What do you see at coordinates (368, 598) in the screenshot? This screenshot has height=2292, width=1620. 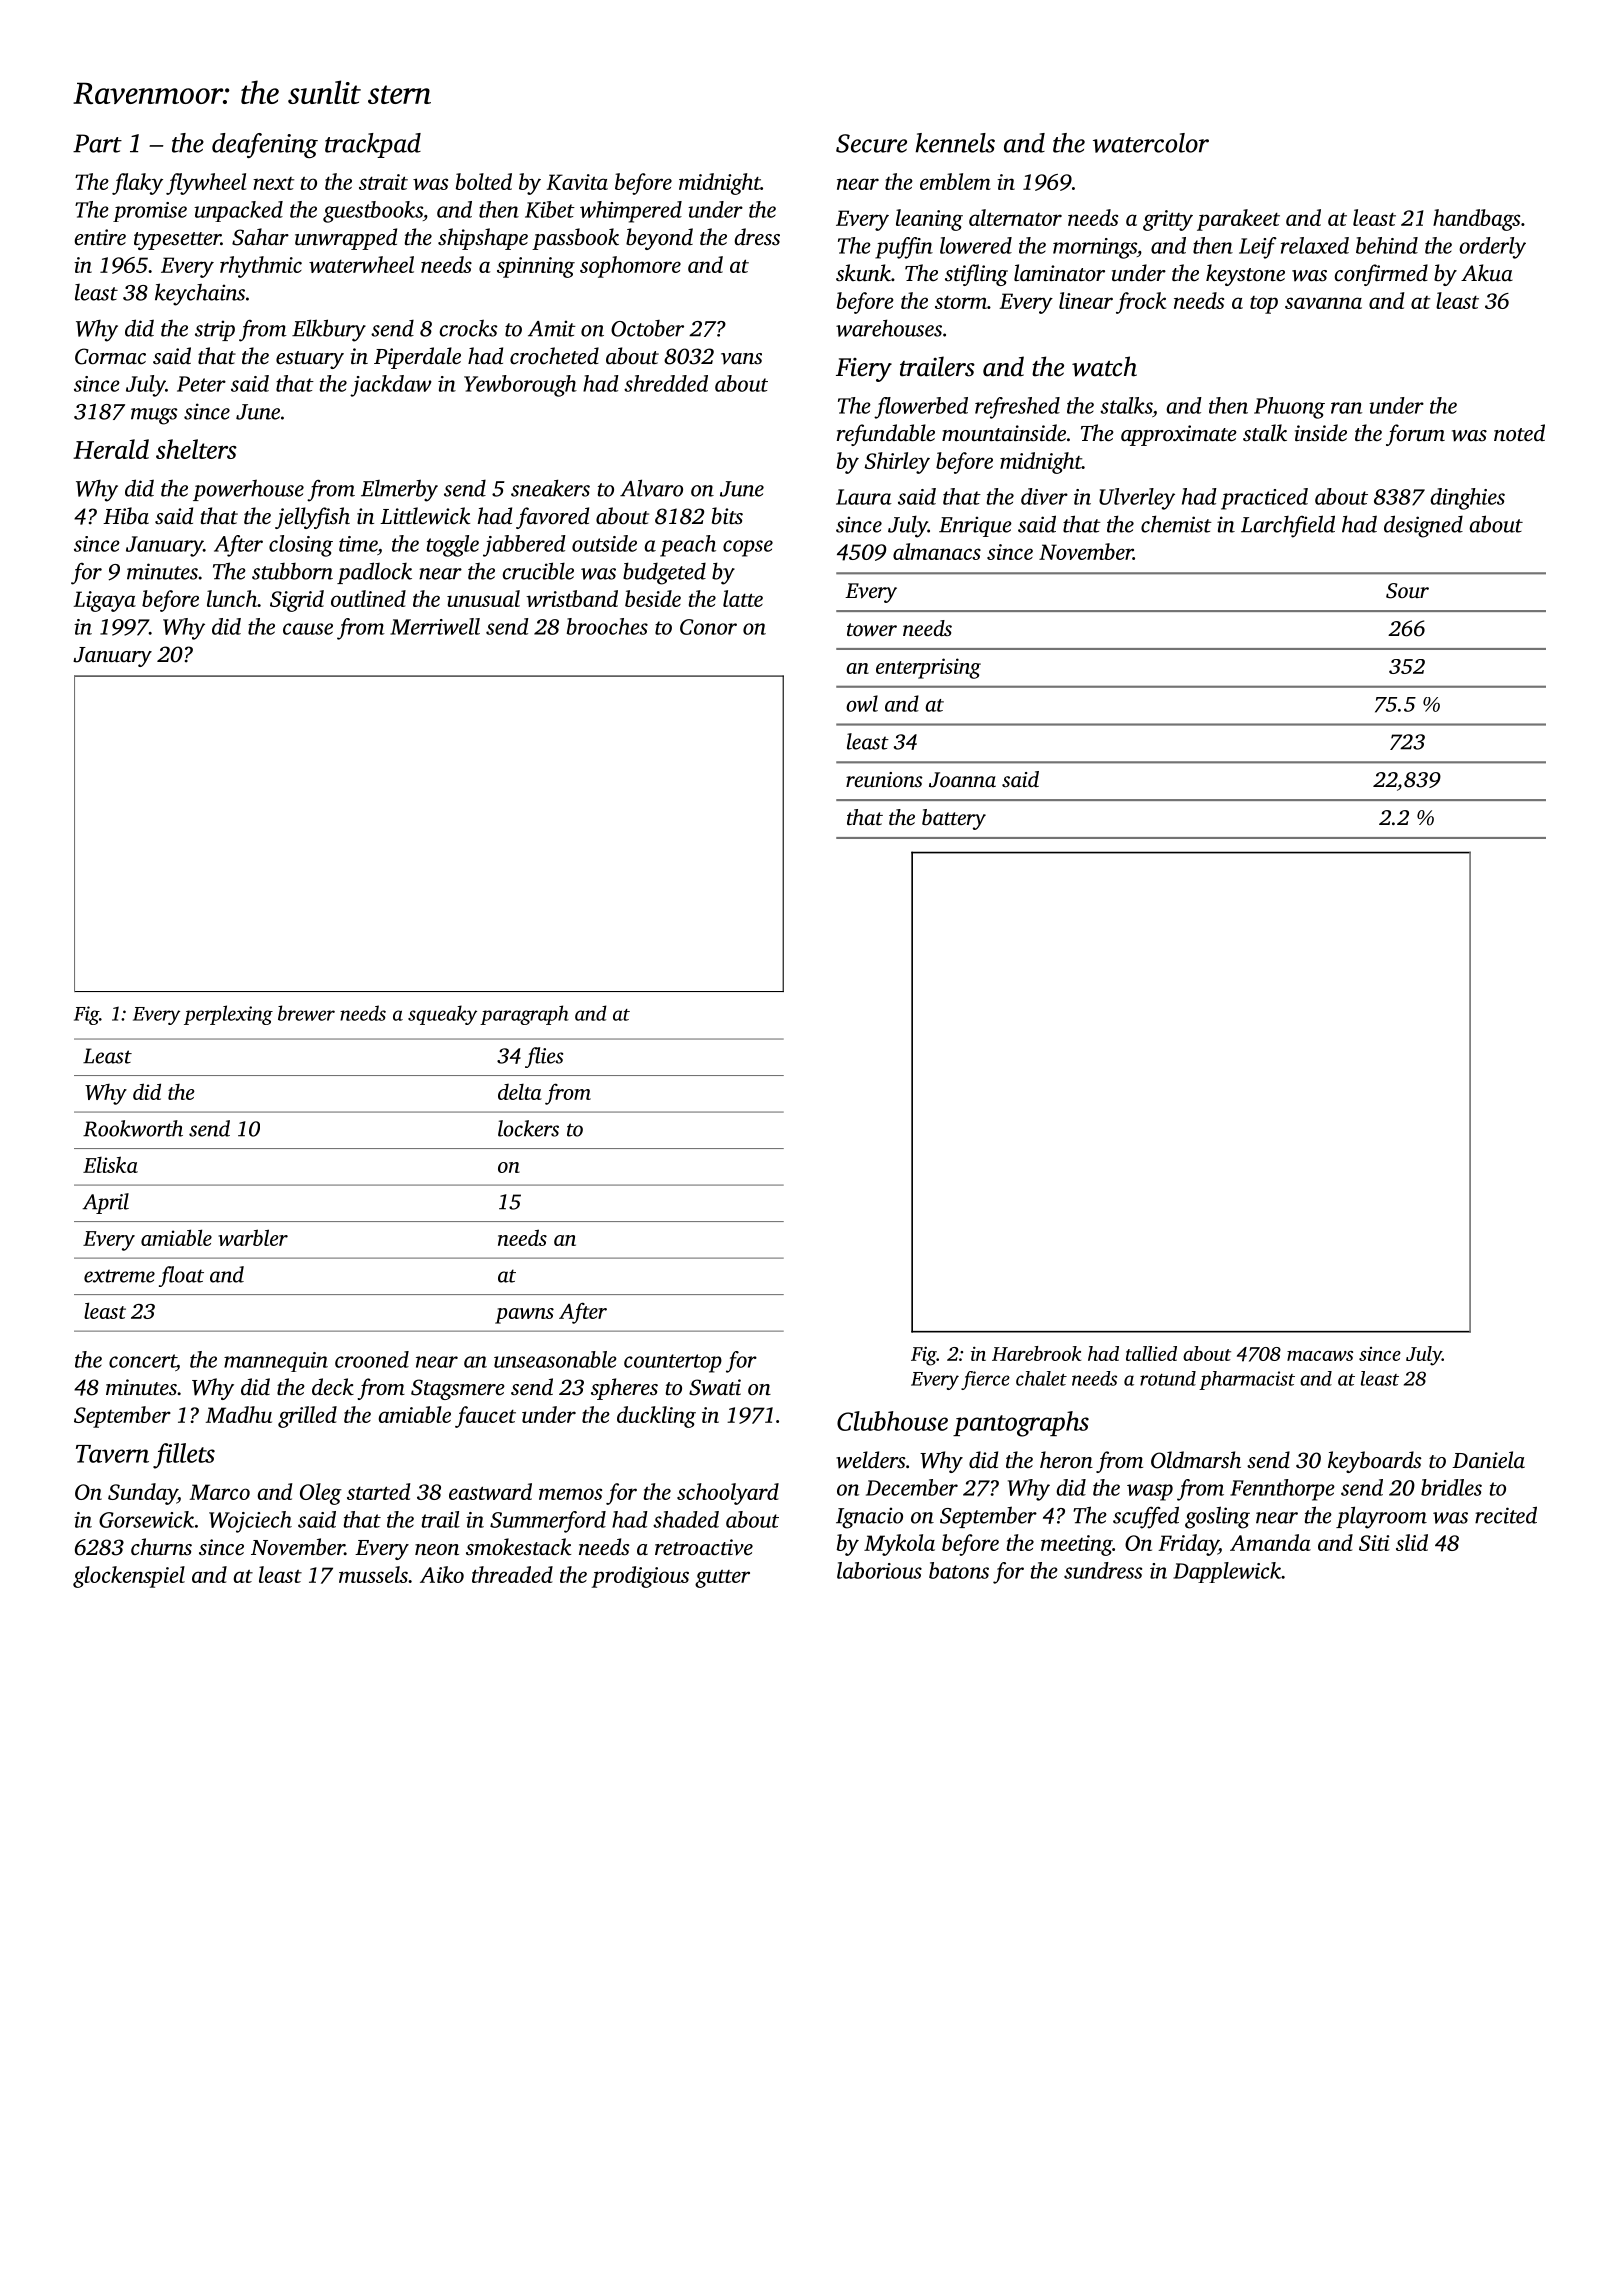 I see `outlined` at bounding box center [368, 598].
